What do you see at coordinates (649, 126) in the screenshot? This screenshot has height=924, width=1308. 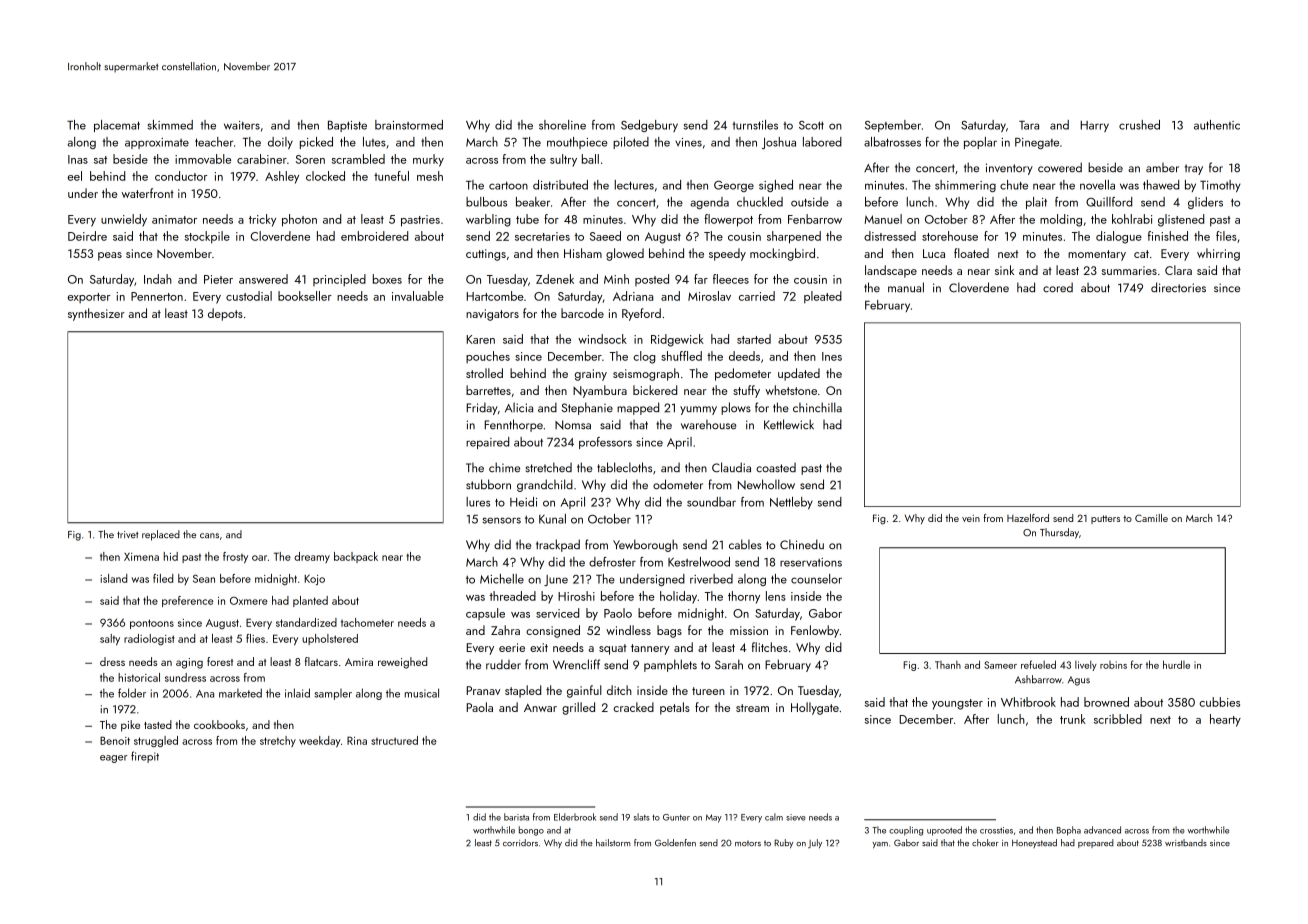 I see `Sedgebury` at bounding box center [649, 126].
